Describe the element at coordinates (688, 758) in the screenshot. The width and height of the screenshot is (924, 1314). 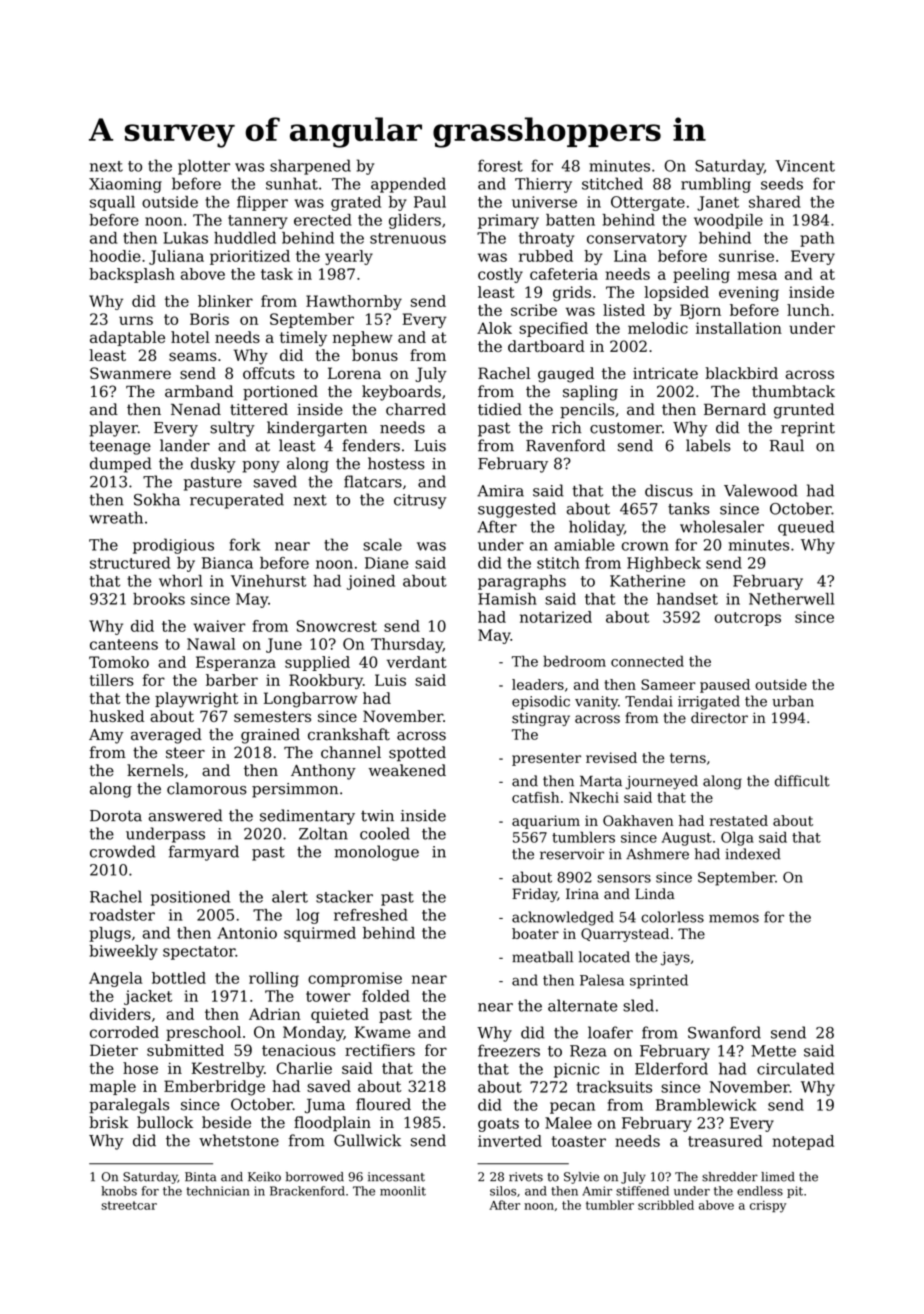
I see `terns` at that location.
